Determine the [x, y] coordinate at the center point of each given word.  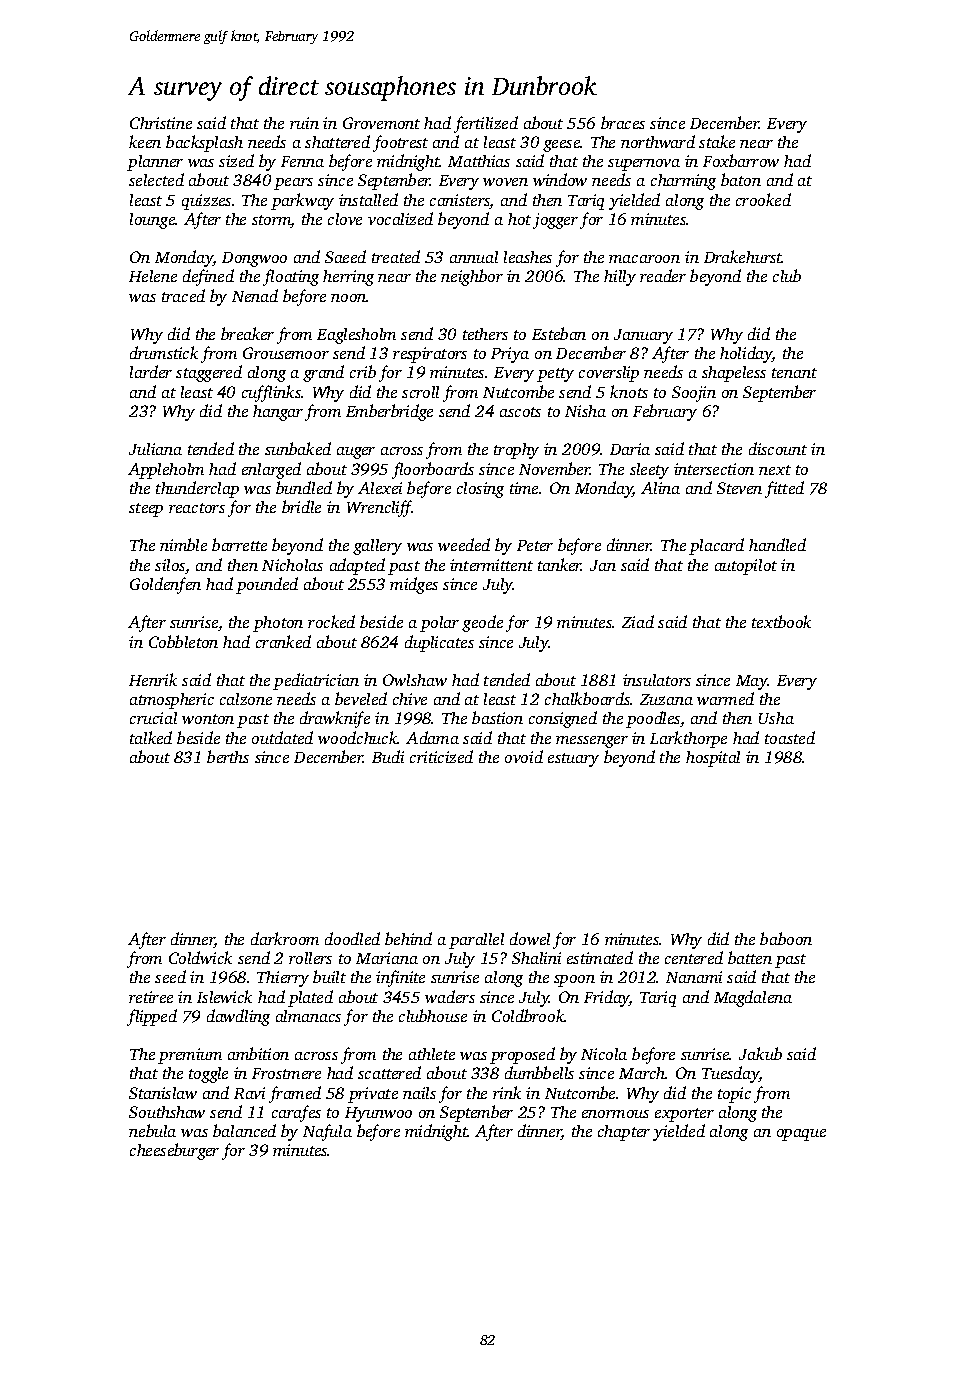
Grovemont [381, 123]
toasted [790, 737]
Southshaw [167, 1112]
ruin [304, 123]
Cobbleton [183, 641]
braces [623, 122]
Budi [388, 756]
